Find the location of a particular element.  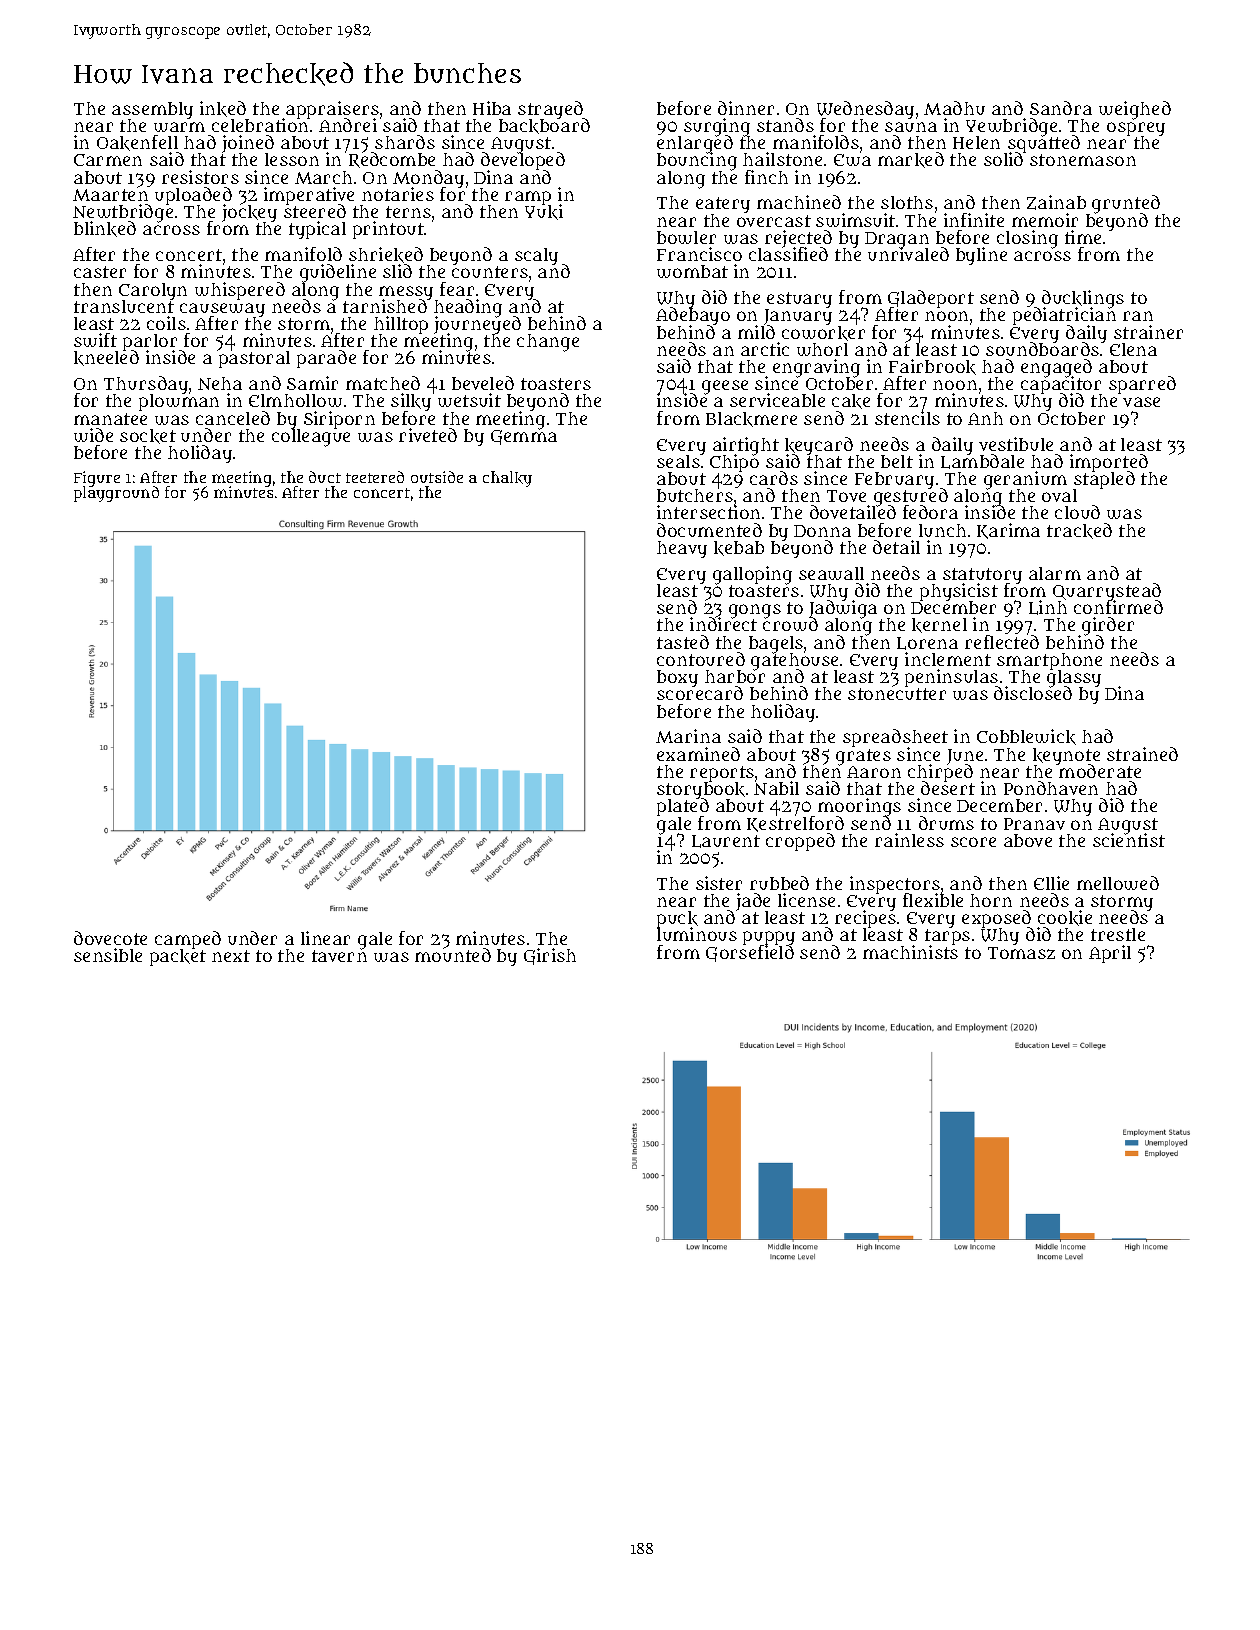

dovecote is located at coordinates (110, 938).
